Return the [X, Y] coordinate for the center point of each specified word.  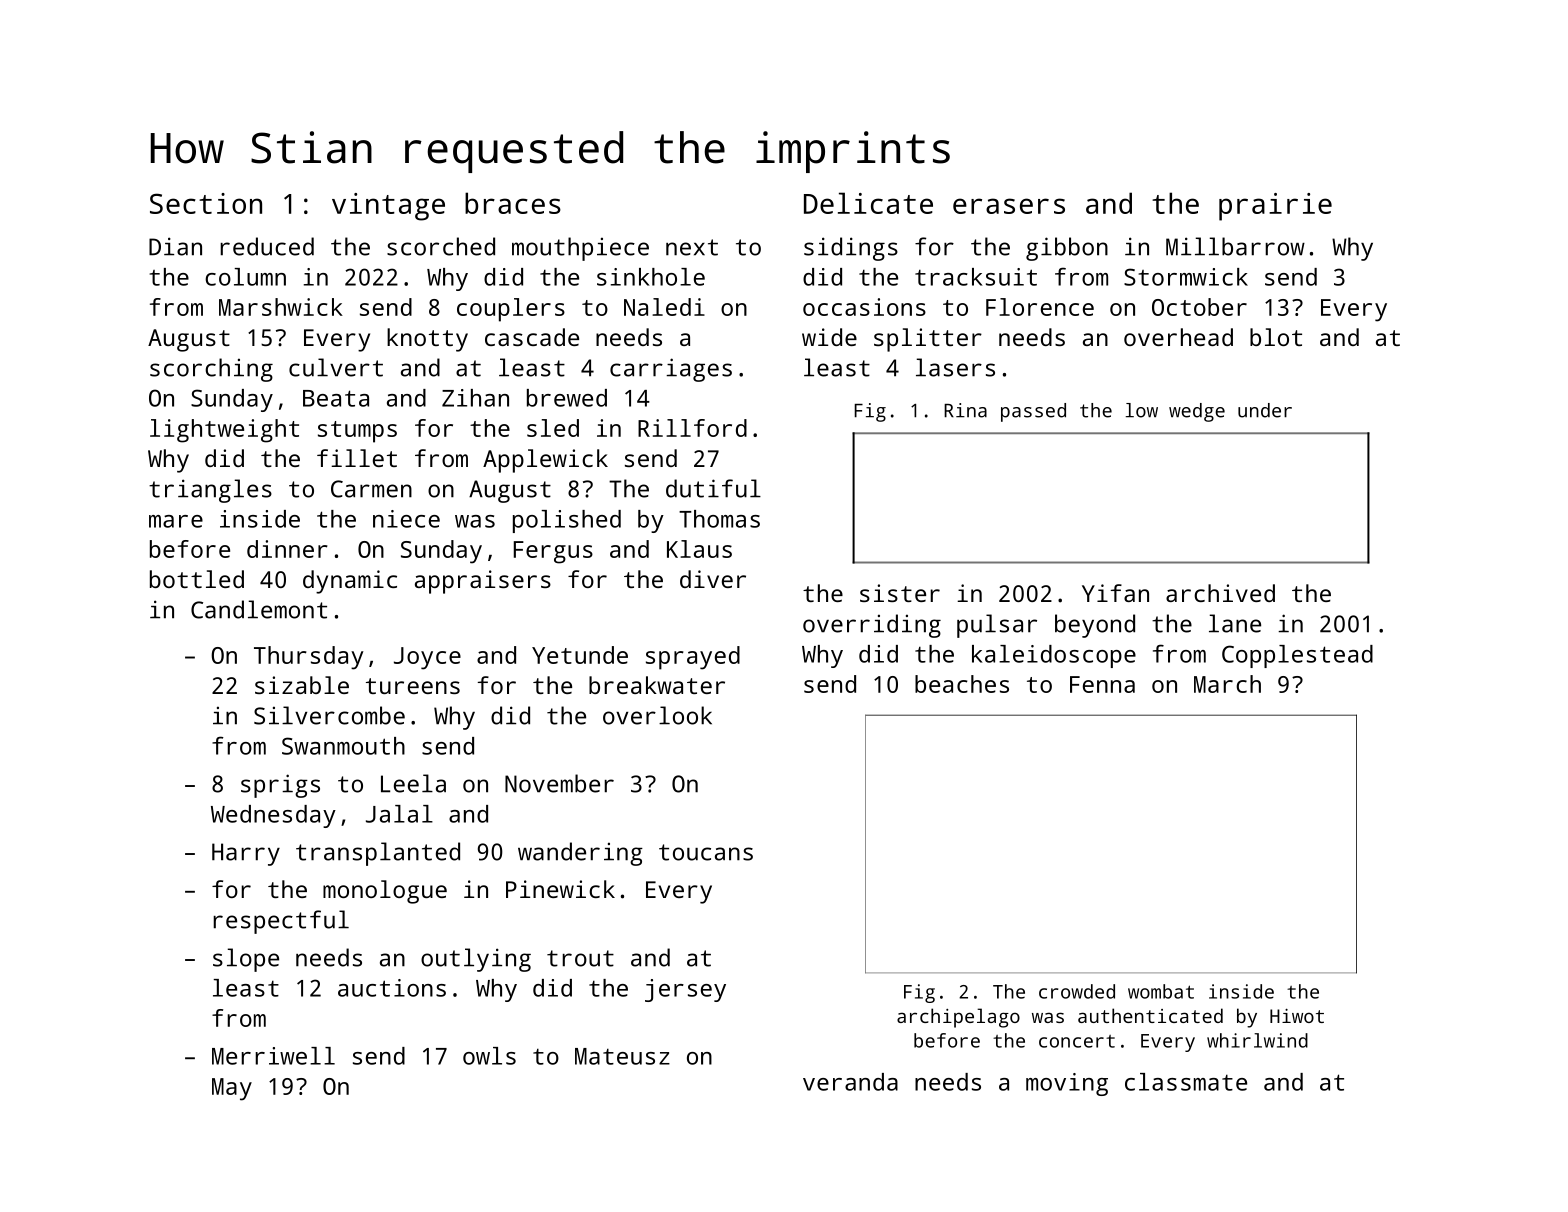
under [1265, 410]
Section [206, 203]
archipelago [958, 1018]
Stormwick [1186, 277]
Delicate [868, 203]
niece [406, 519]
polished [567, 521]
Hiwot [1297, 1016]
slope [246, 960]
